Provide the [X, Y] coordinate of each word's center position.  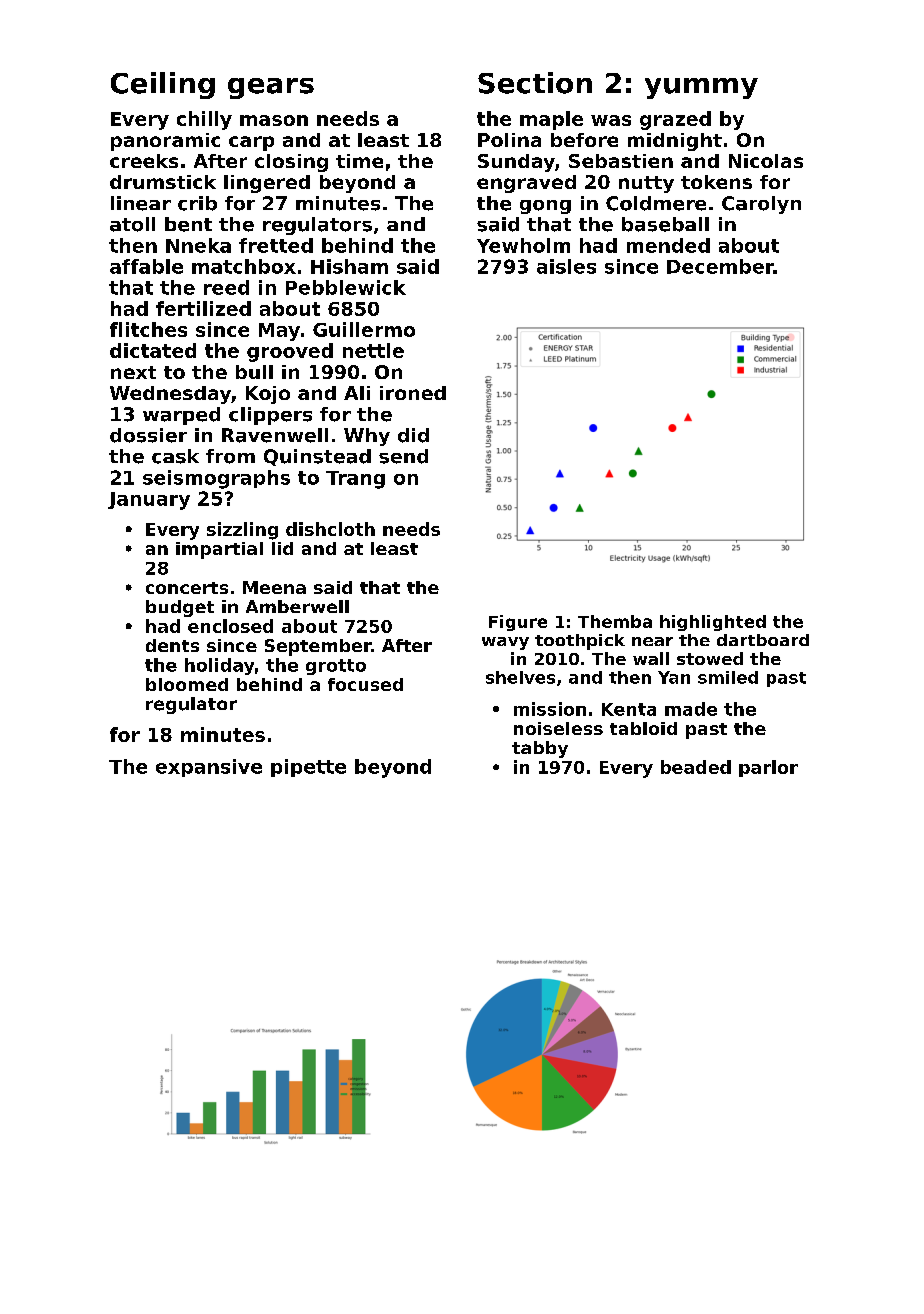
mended [668, 245]
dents [172, 645]
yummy [701, 88]
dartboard [763, 640]
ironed [413, 393]
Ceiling [163, 85]
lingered [267, 184]
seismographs [216, 479]
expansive [209, 768]
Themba [615, 621]
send [403, 456]
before [584, 140]
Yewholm [523, 245]
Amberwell [297, 606]
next [133, 372]
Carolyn [761, 205]
